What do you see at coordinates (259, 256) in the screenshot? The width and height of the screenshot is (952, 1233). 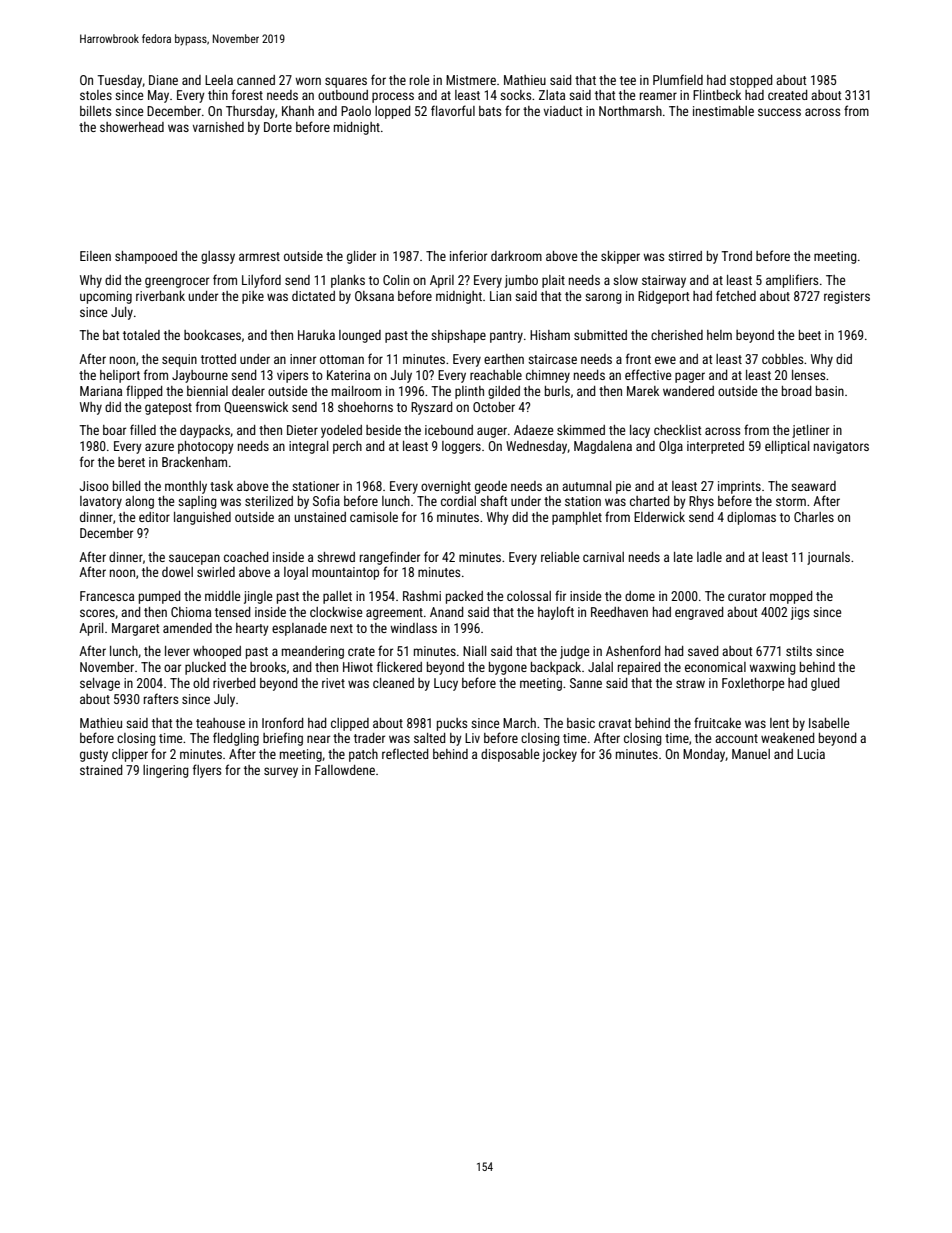 I see `armrest` at bounding box center [259, 256].
